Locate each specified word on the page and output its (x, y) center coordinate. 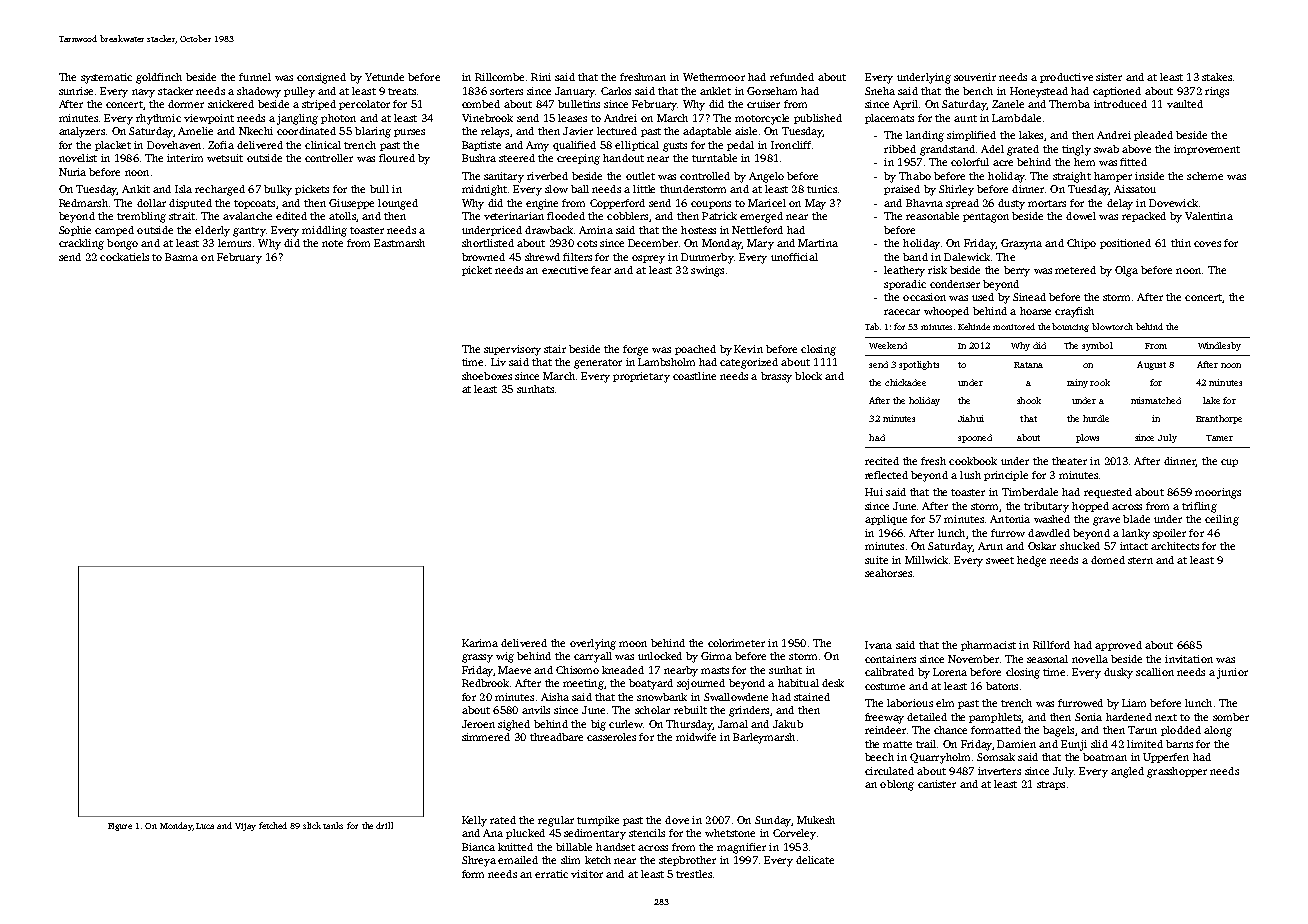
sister (1109, 77)
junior (1232, 673)
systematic (106, 78)
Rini (541, 77)
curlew (626, 724)
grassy (477, 658)
